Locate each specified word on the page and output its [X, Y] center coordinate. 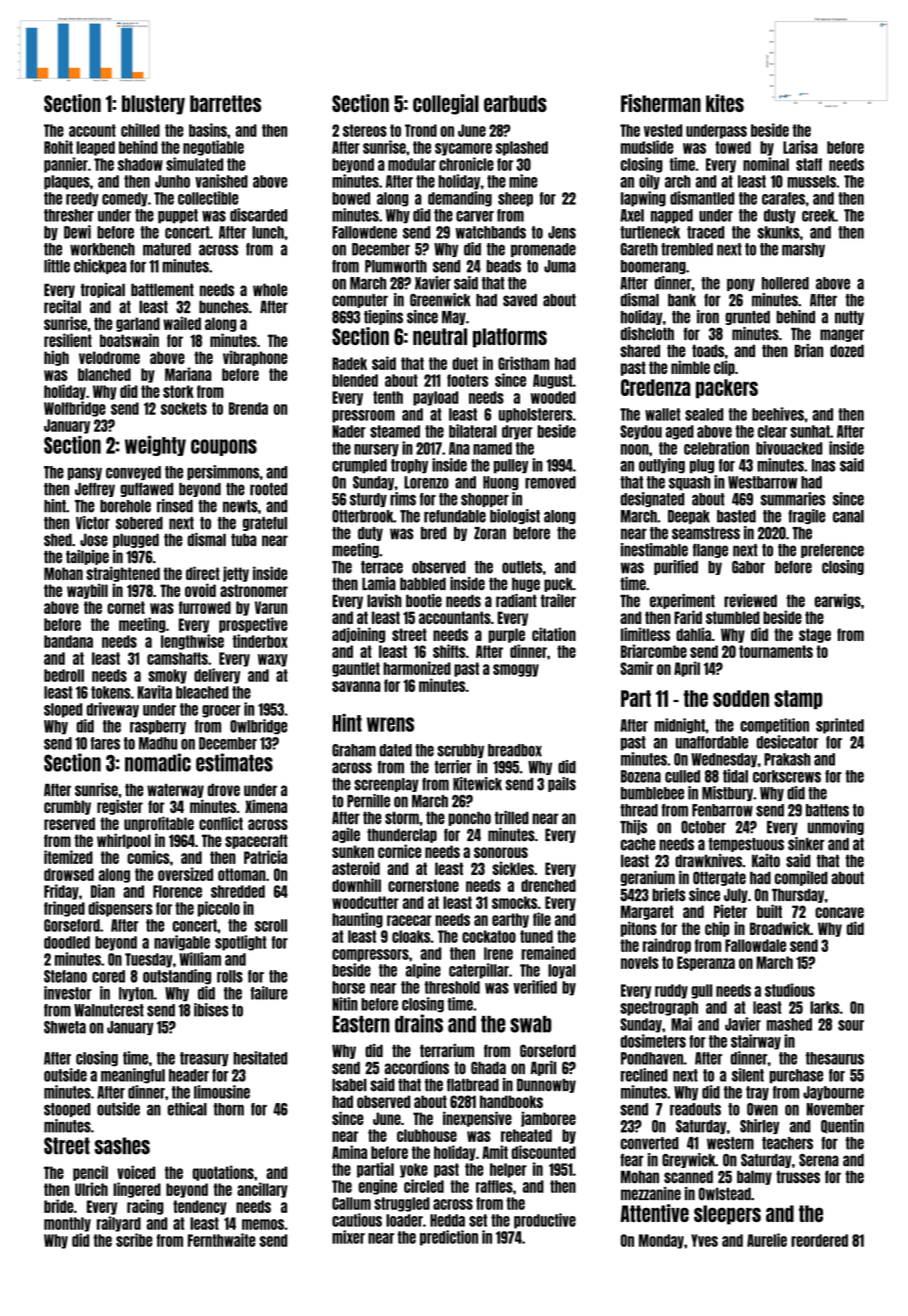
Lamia [379, 583]
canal [848, 516]
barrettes [225, 103]
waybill [87, 591]
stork [178, 391]
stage [815, 635]
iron [708, 317]
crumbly [67, 807]
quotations [223, 1173]
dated [396, 750]
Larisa [800, 147]
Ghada [488, 1067]
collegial [446, 104]
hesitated [260, 1058]
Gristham [524, 363]
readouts [695, 1109]
